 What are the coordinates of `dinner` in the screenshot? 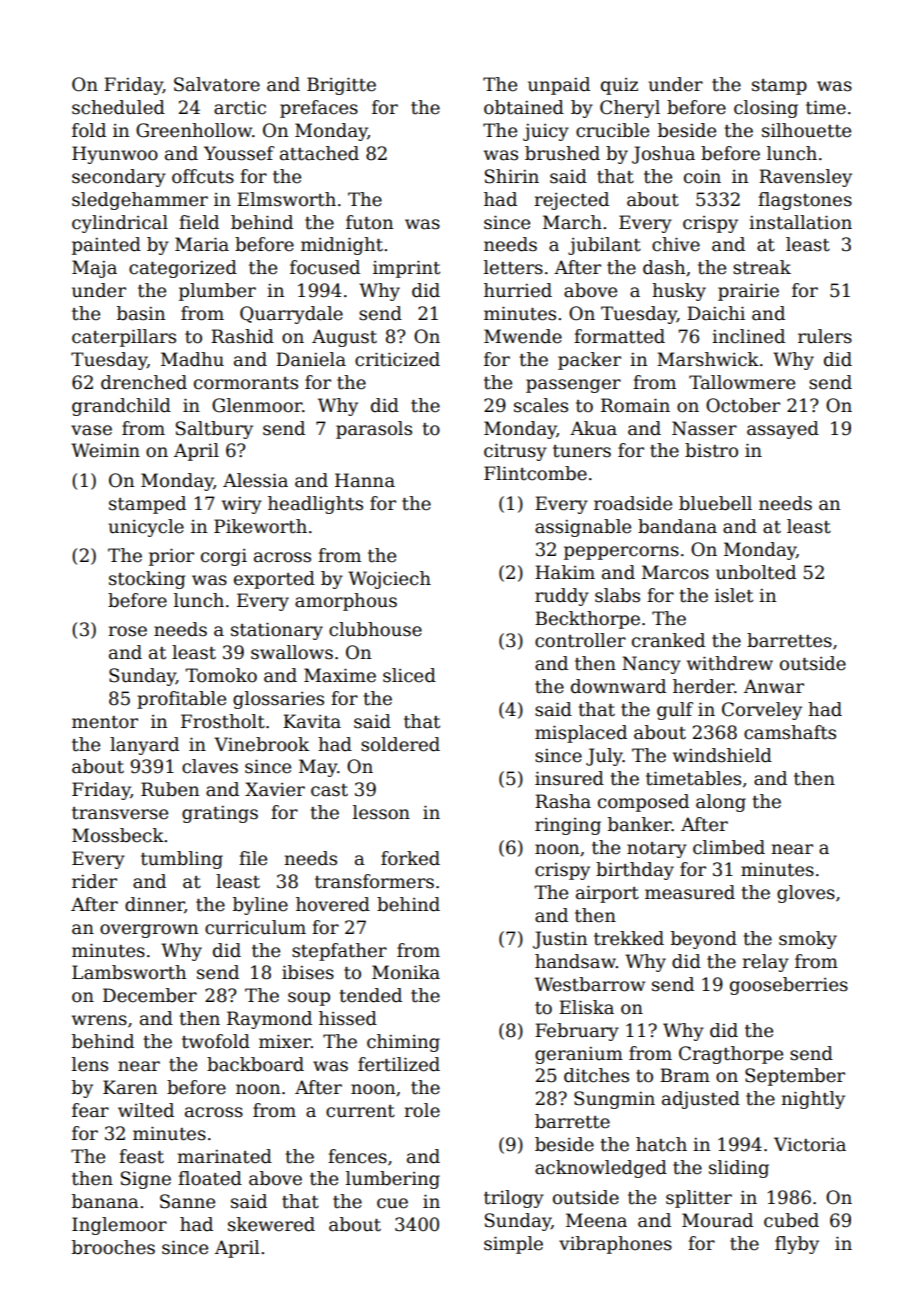 It's located at (154, 904).
